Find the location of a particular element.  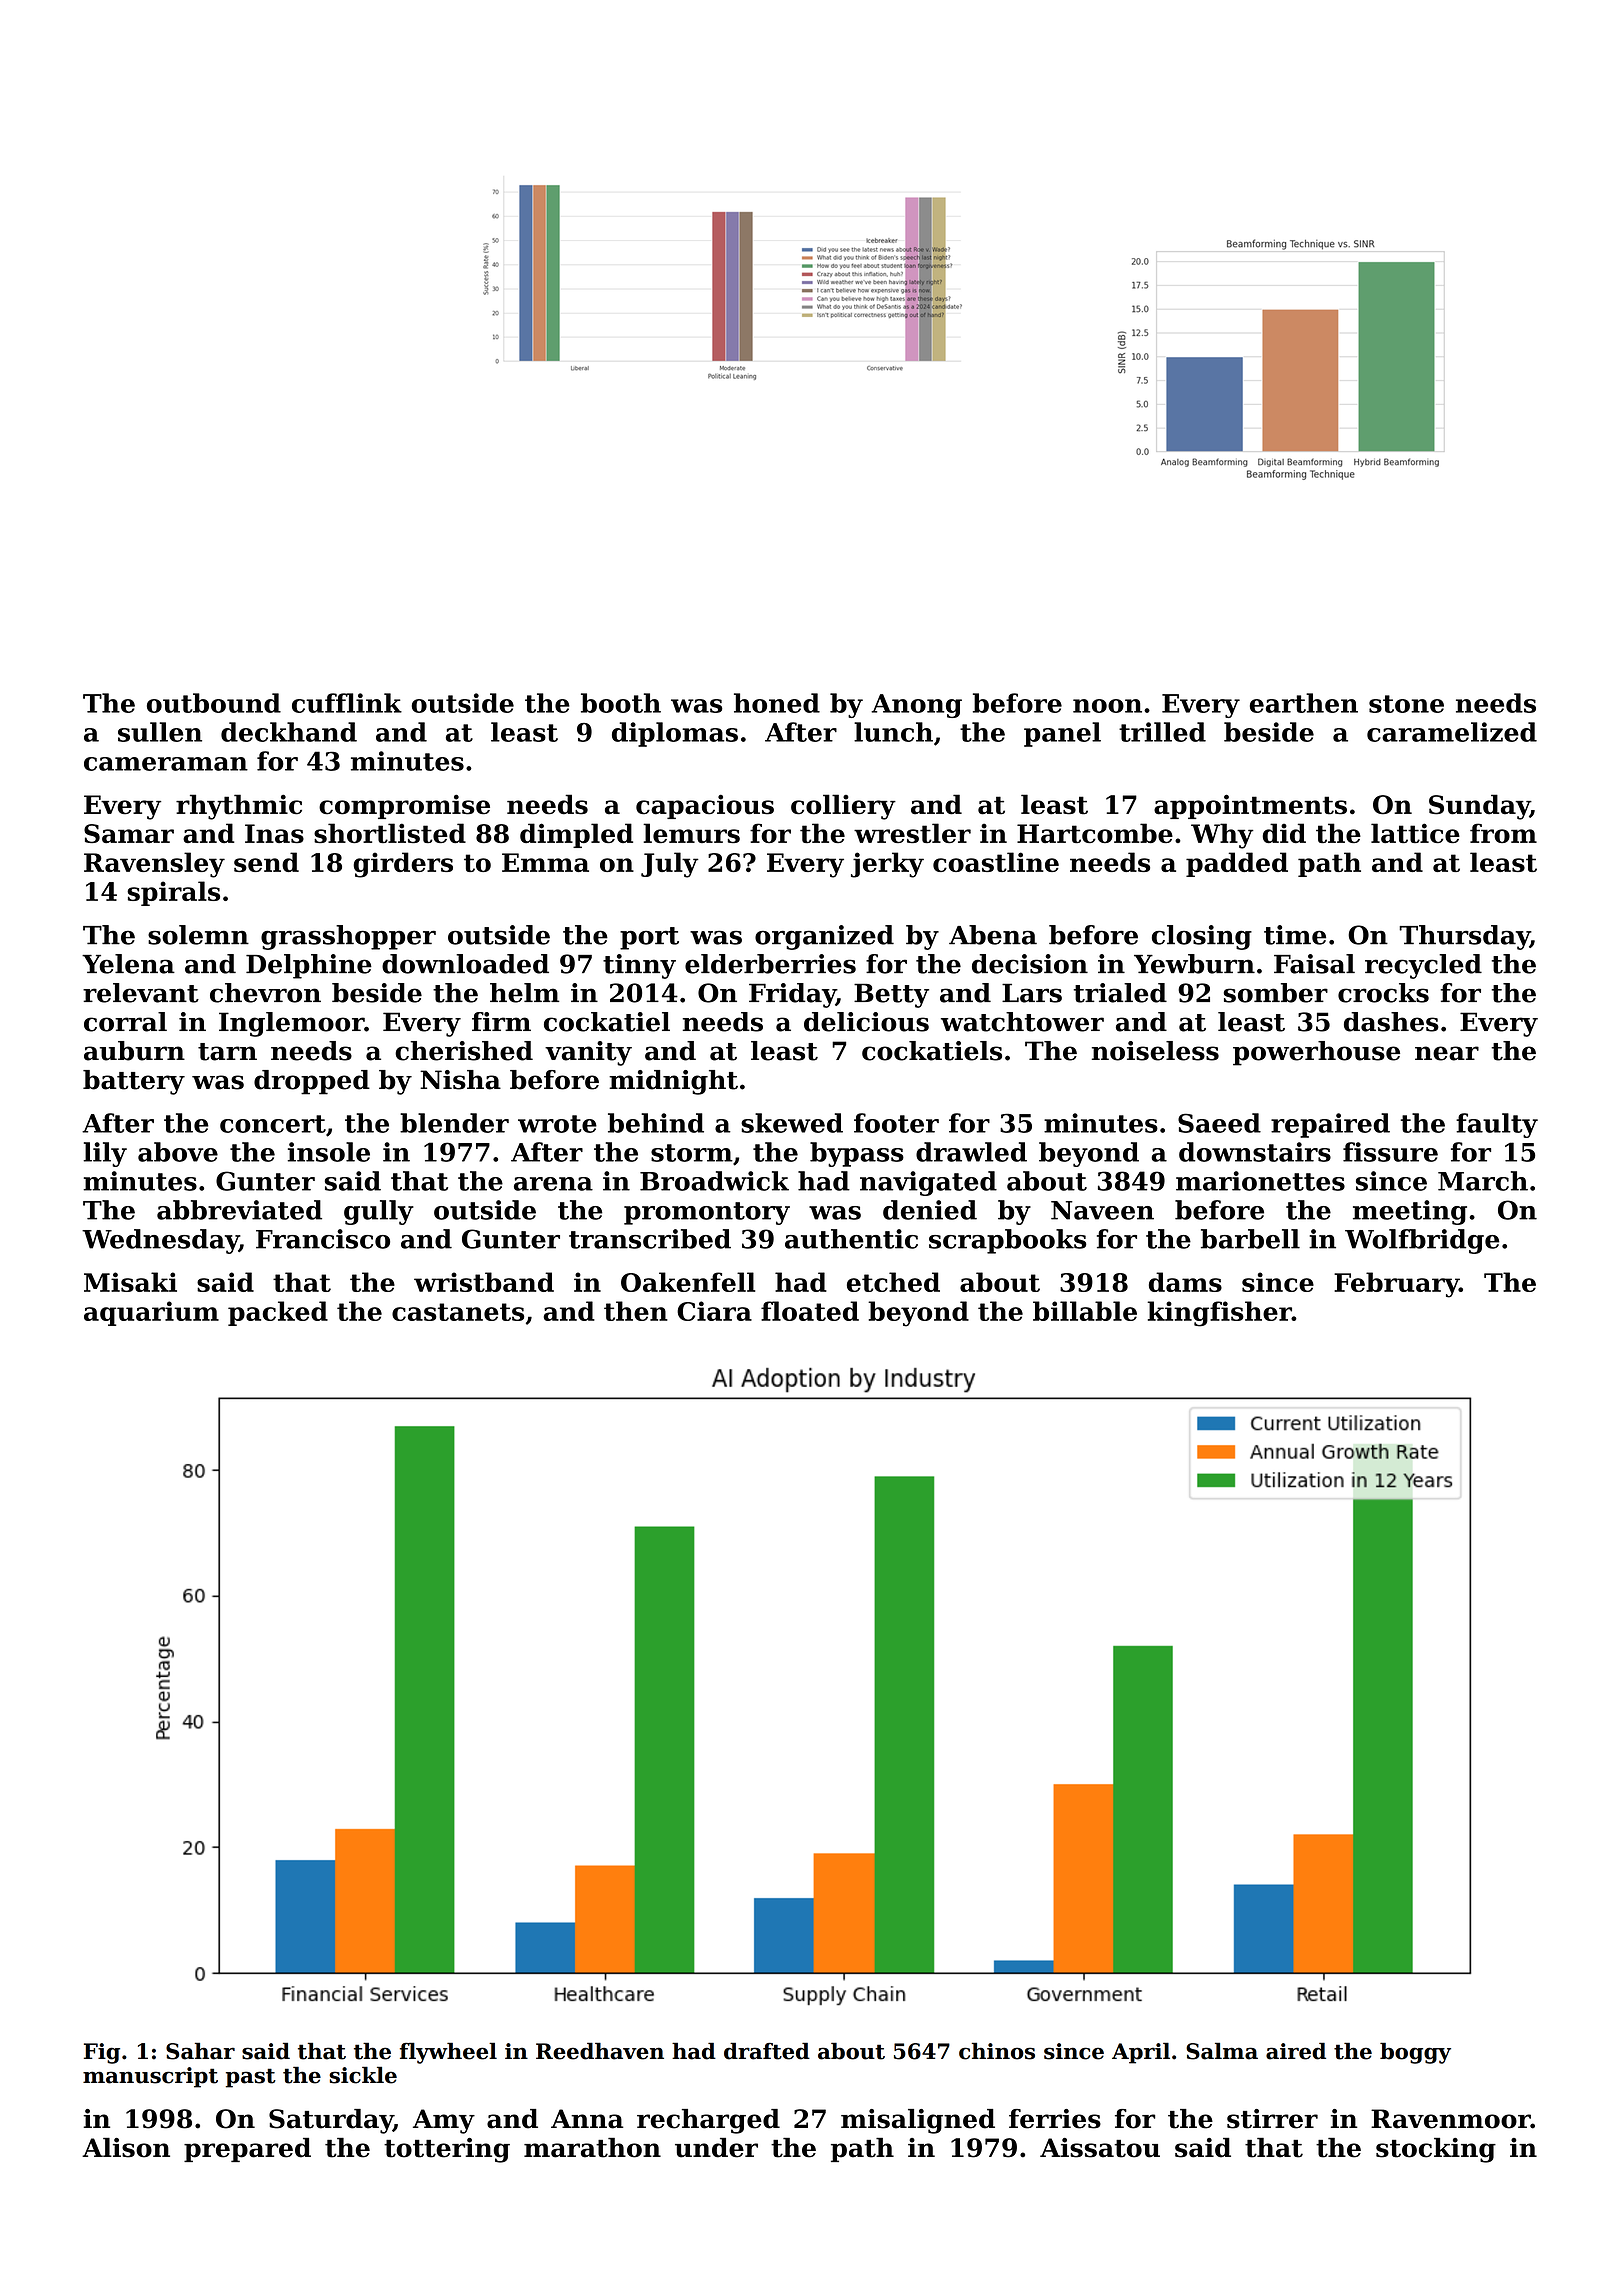

fissure is located at coordinates (1390, 1152).
